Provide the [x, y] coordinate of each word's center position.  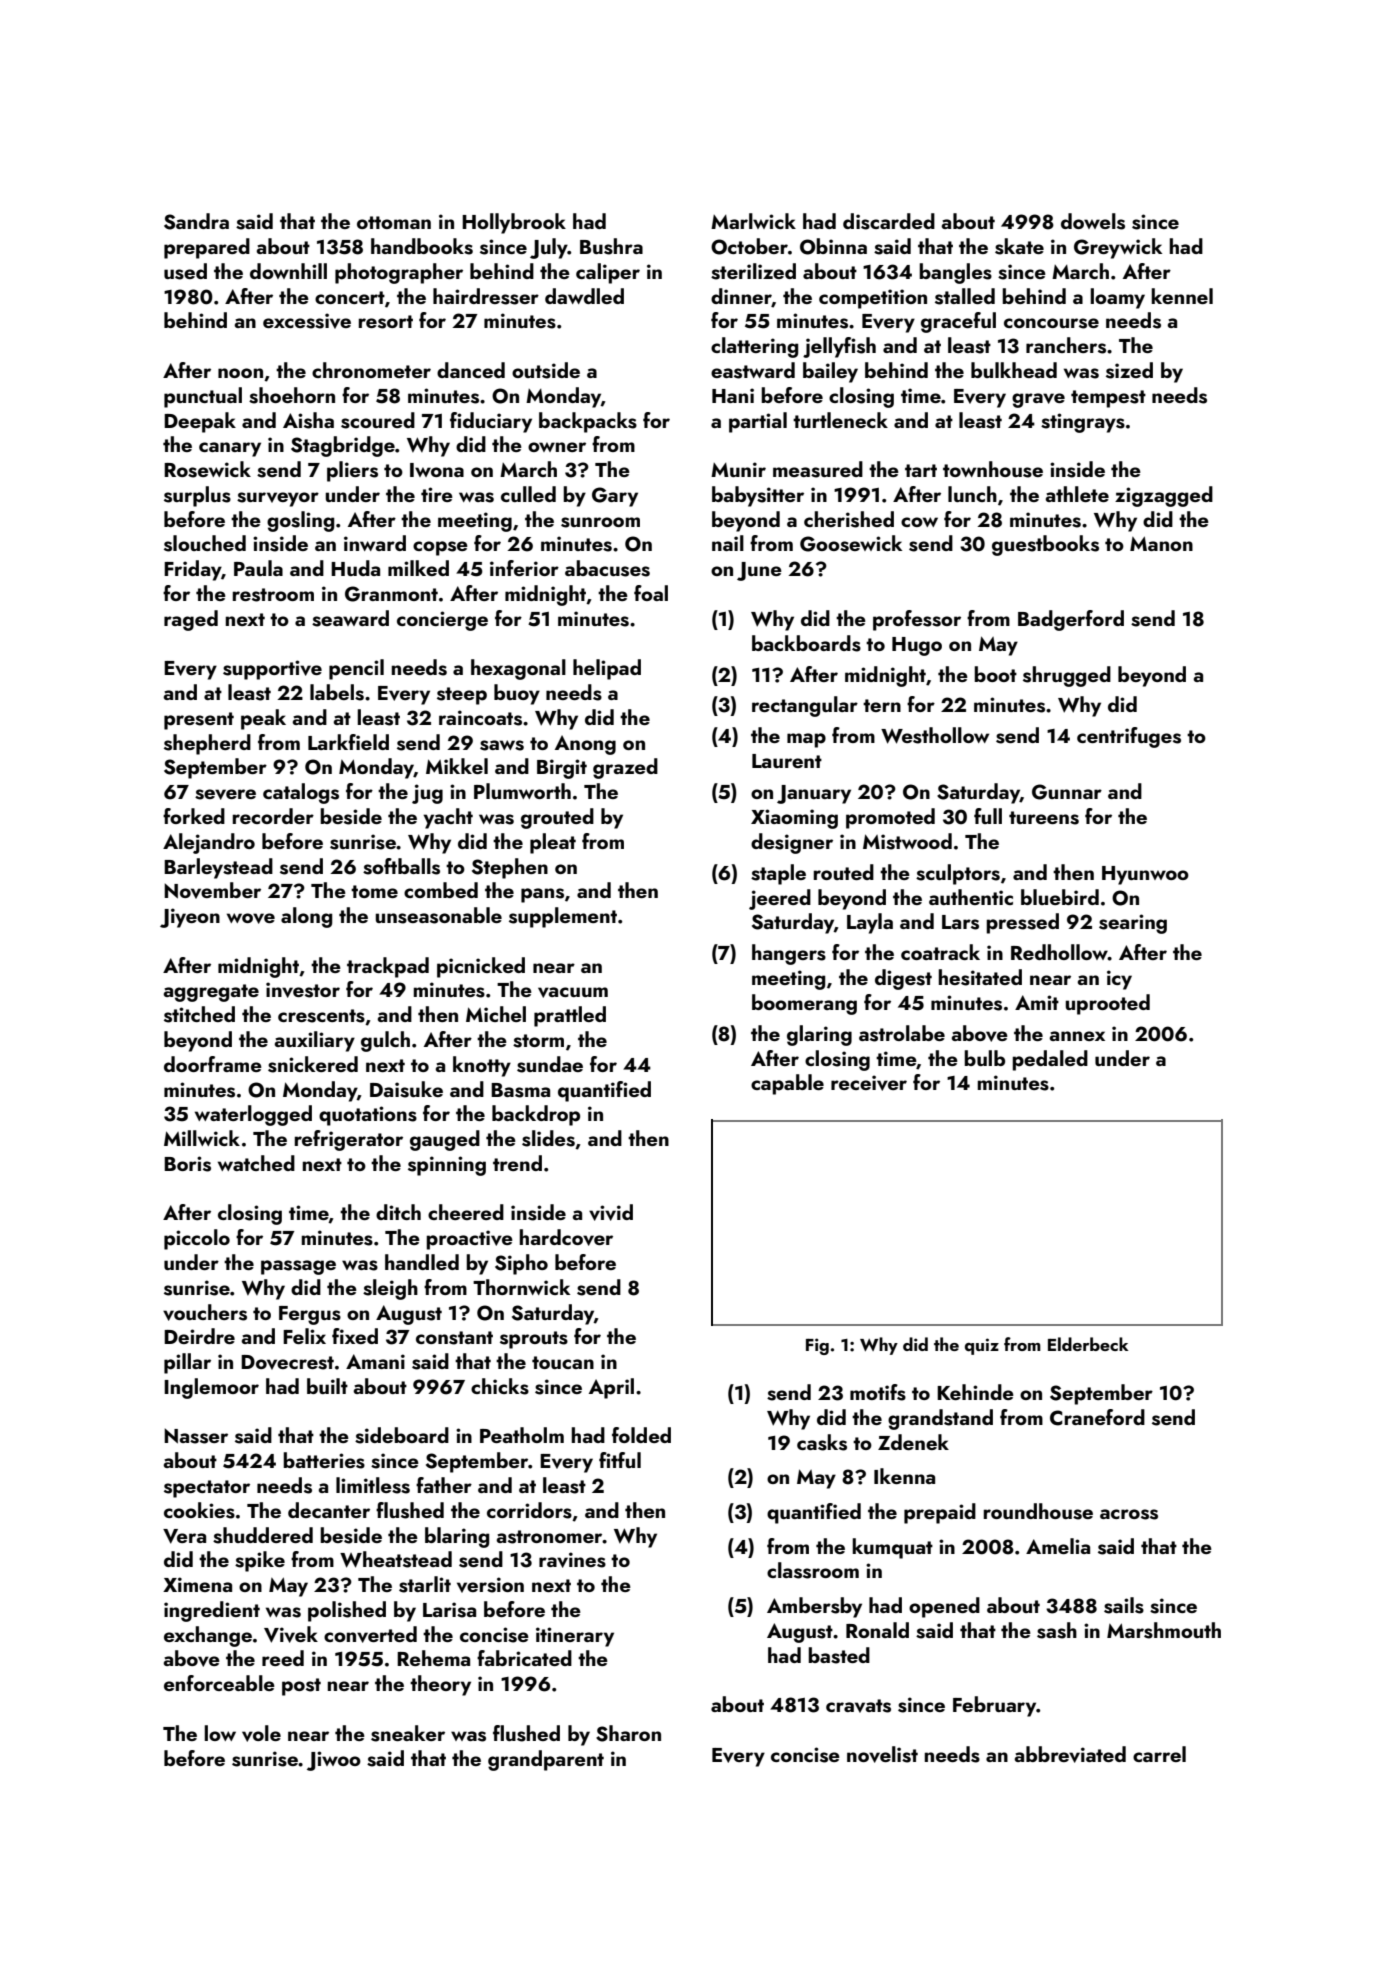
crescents [321, 1016]
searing [1133, 924]
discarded [889, 221]
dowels [1093, 221]
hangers [789, 954]
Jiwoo [334, 1761]
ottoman [394, 222]
